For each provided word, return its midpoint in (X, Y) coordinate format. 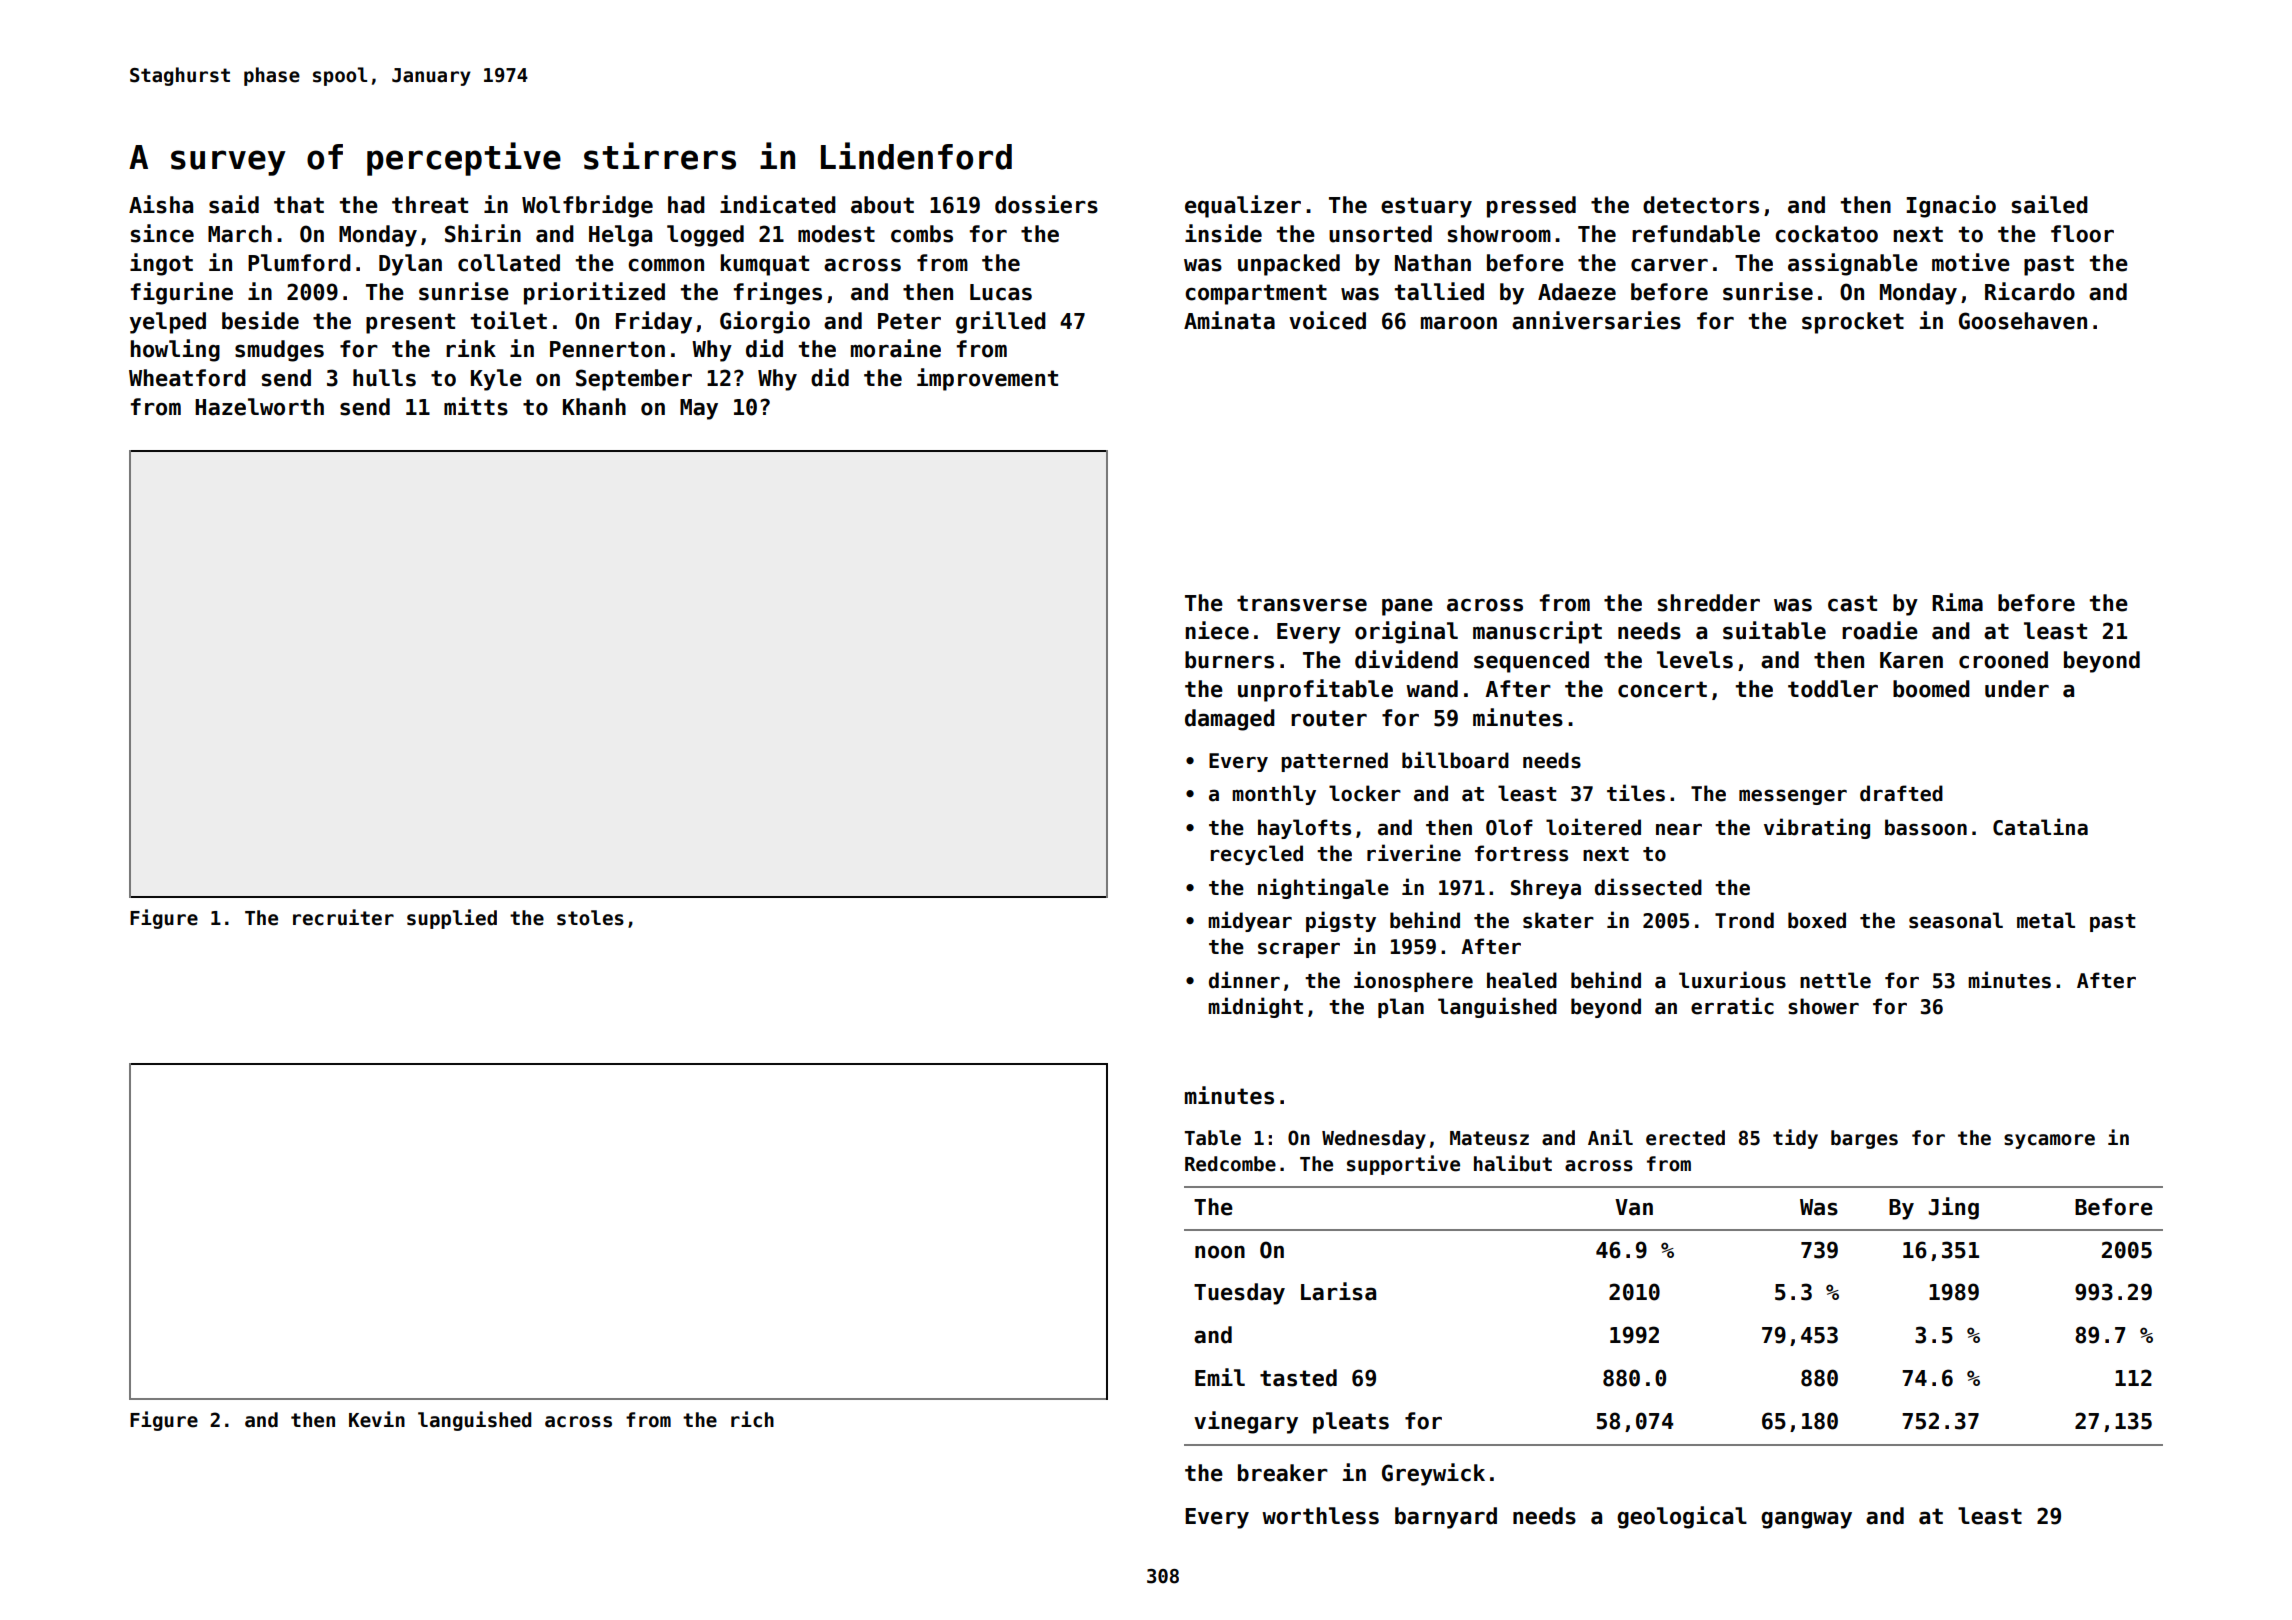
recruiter (343, 917)
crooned (2003, 660)
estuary (1426, 207)
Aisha (161, 204)
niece (1217, 630)
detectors (1701, 205)
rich (752, 1419)
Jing (1953, 1208)
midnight (1255, 1007)
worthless (1320, 1516)
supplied (452, 919)
